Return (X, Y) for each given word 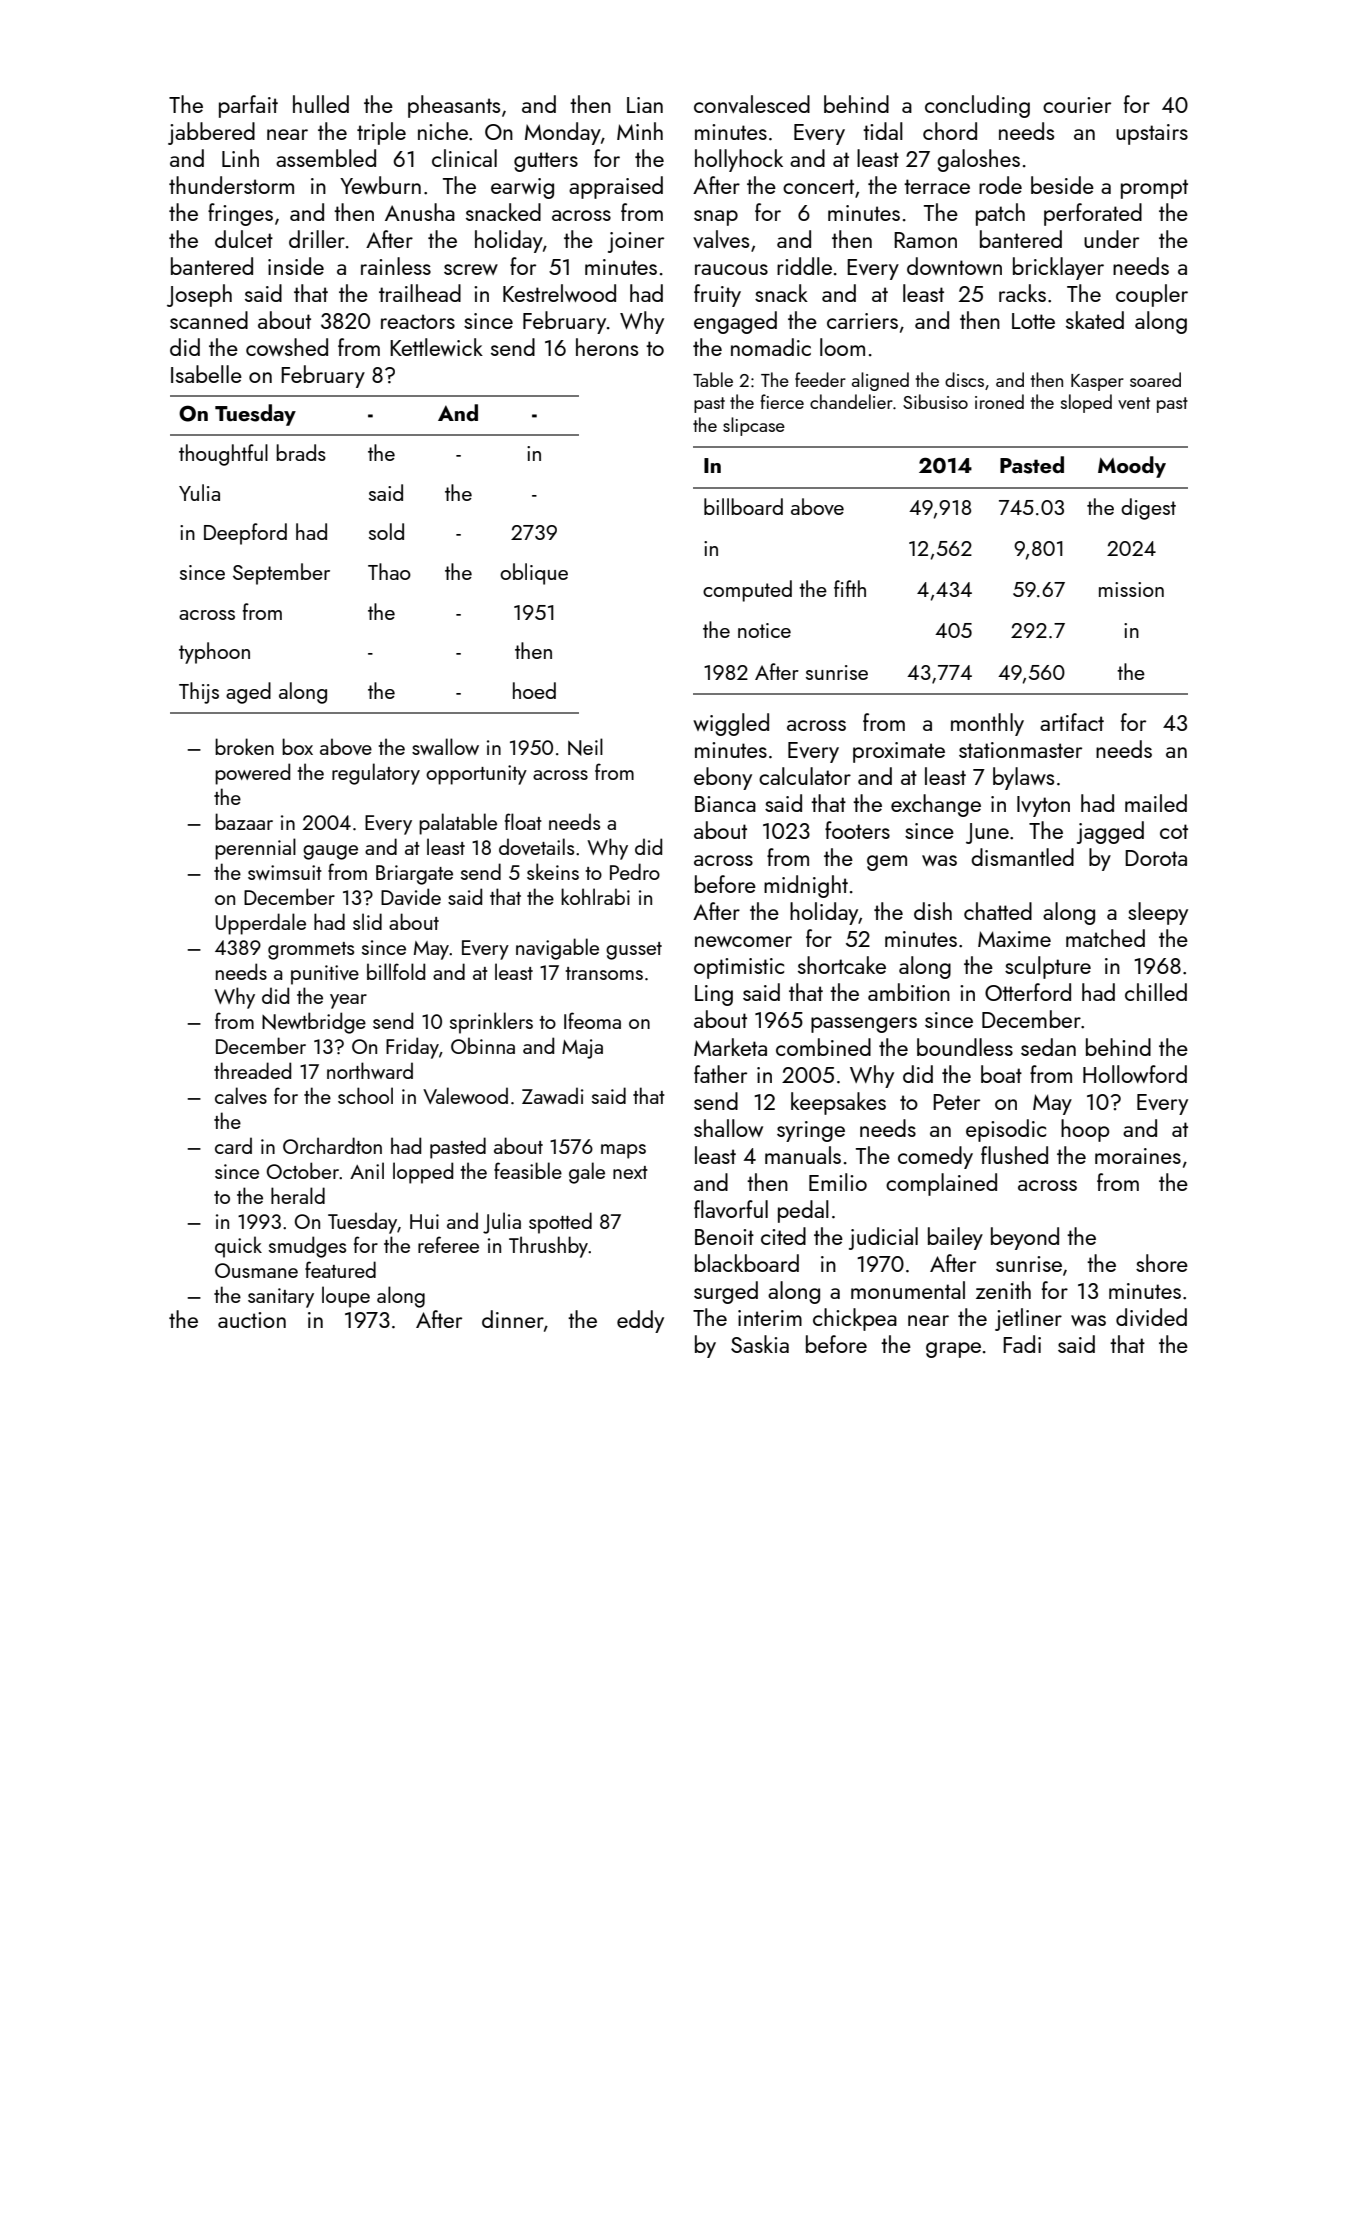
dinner (513, 1319)
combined (823, 1047)
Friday (412, 1048)
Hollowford (1135, 1074)
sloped (1086, 403)
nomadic (771, 347)
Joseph (199, 295)
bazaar (244, 821)
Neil (585, 747)
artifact (1072, 722)
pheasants (454, 106)
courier (1077, 105)
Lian (645, 105)
